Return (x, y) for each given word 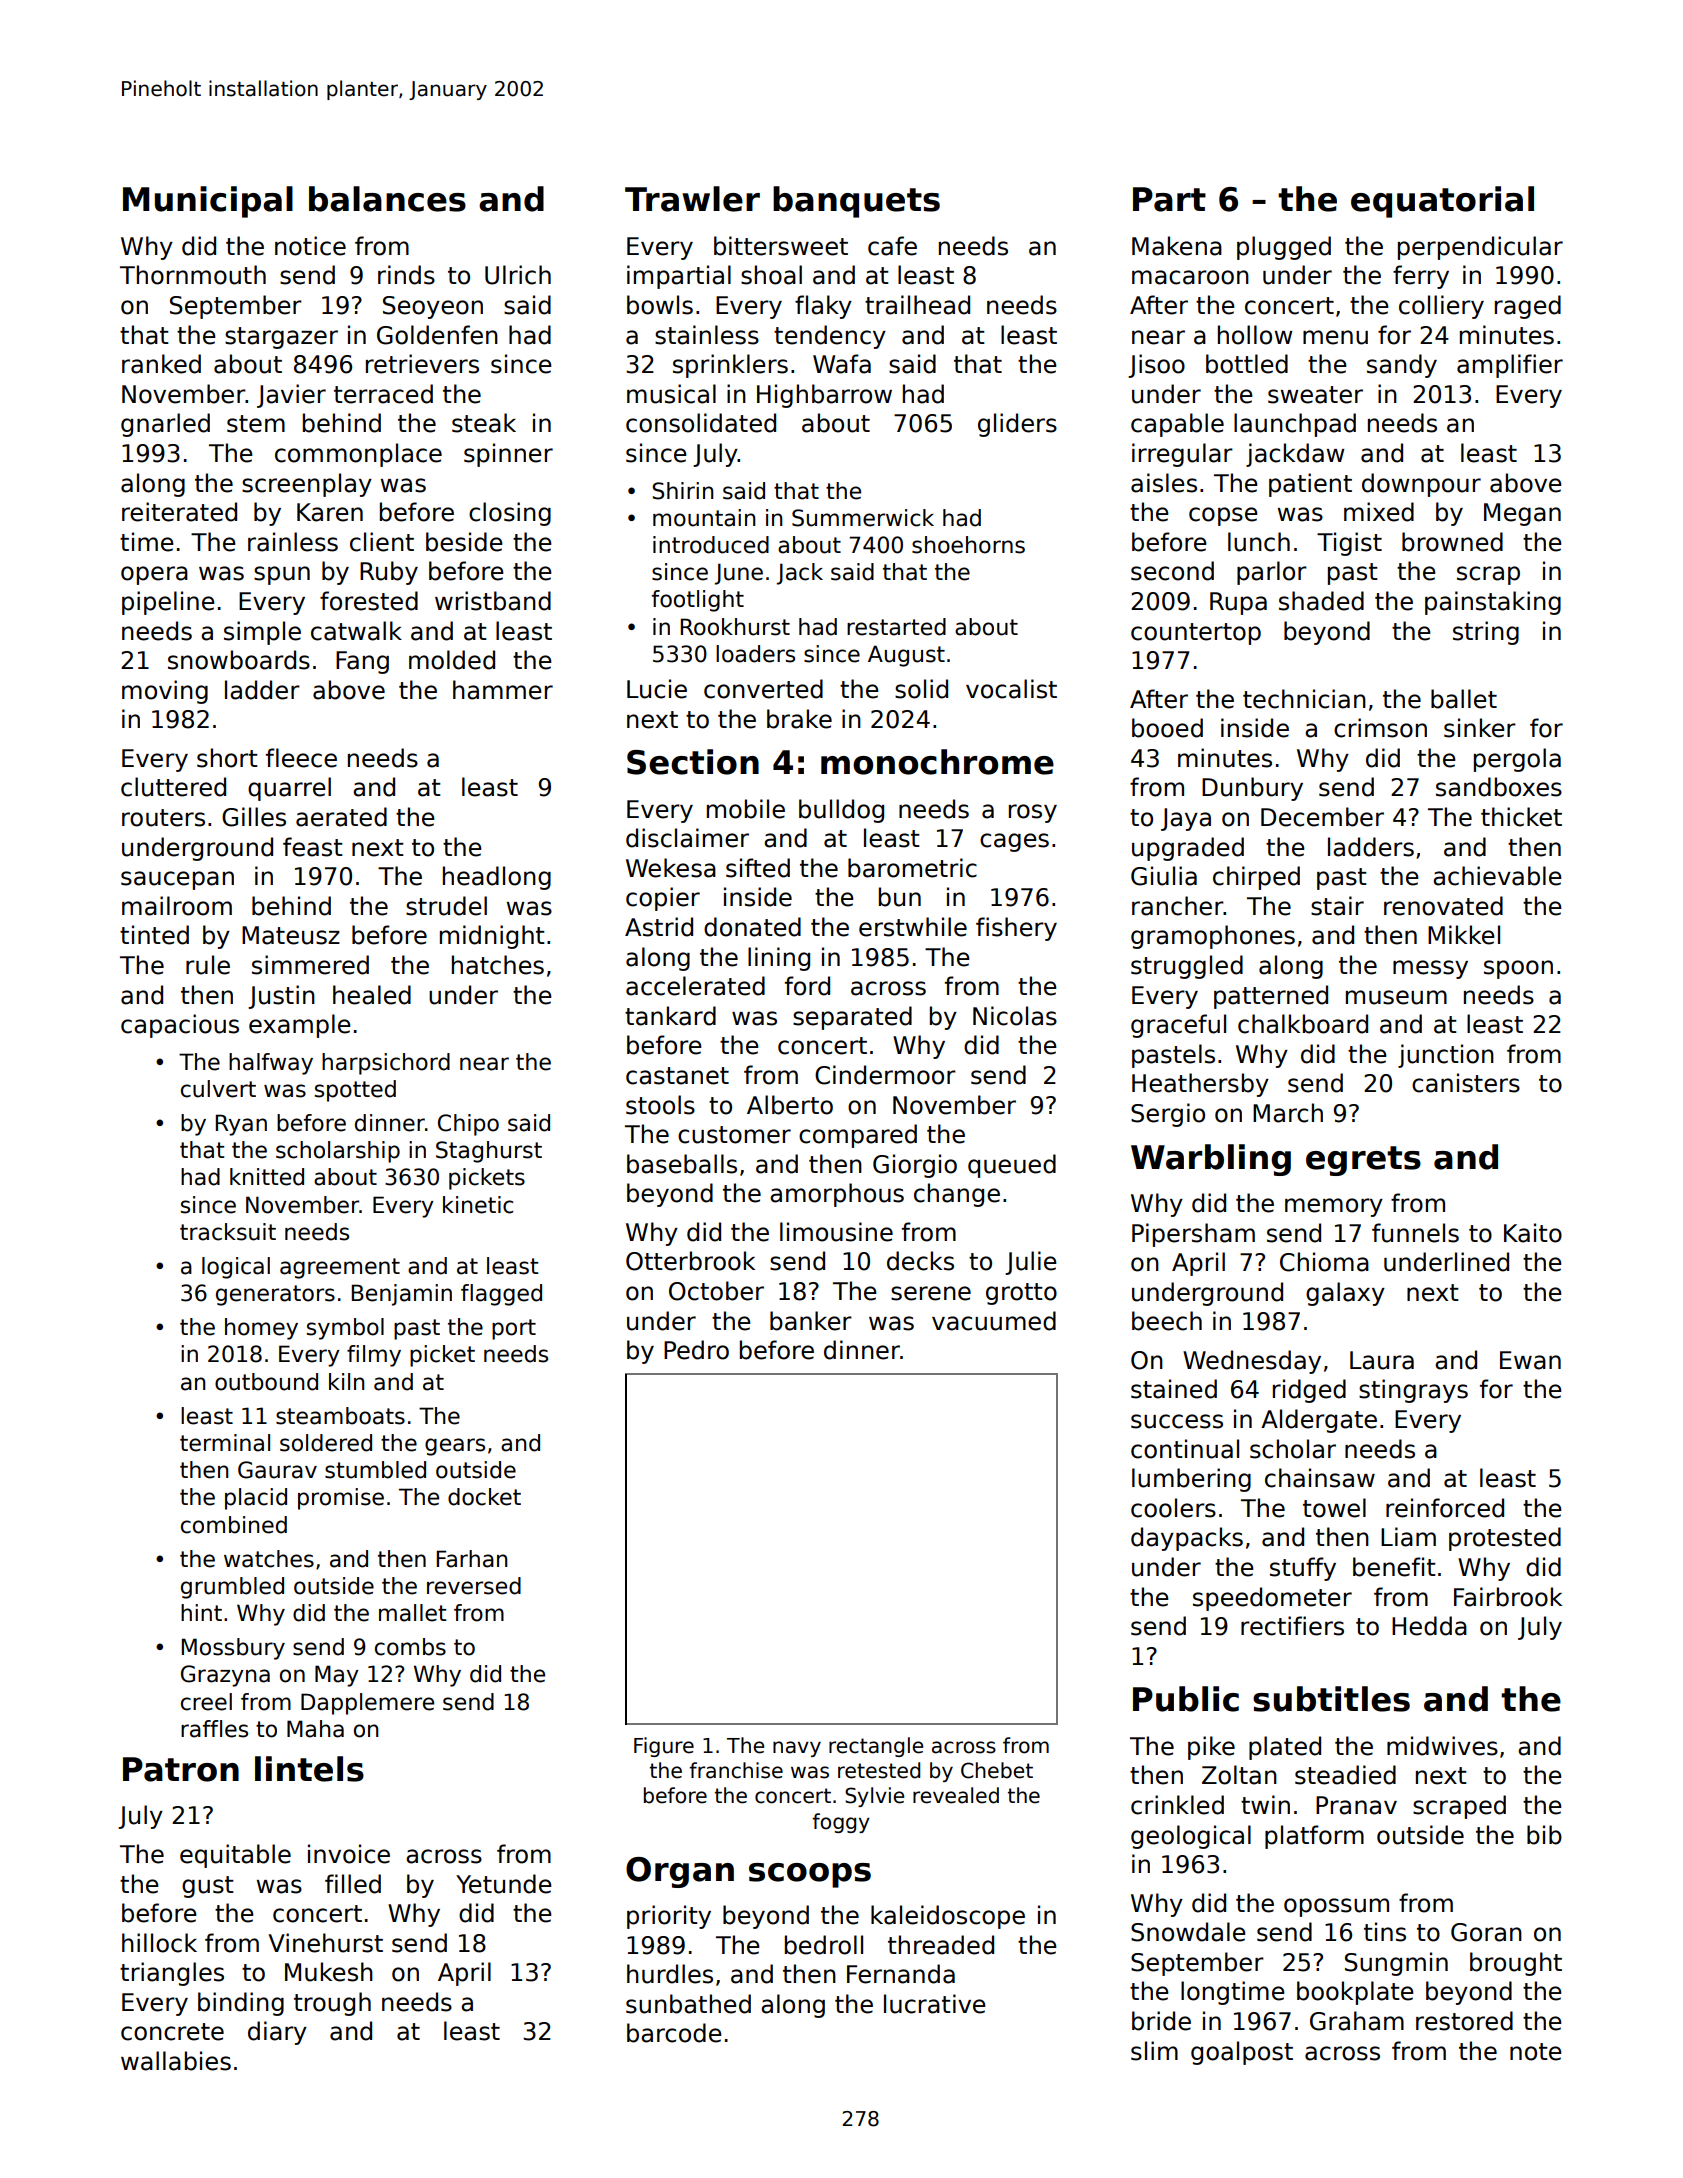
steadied (1345, 1775)
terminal (225, 1443)
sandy (1402, 366)
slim (1154, 2051)
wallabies (176, 2061)
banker (811, 1321)
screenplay (307, 485)
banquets (856, 202)
